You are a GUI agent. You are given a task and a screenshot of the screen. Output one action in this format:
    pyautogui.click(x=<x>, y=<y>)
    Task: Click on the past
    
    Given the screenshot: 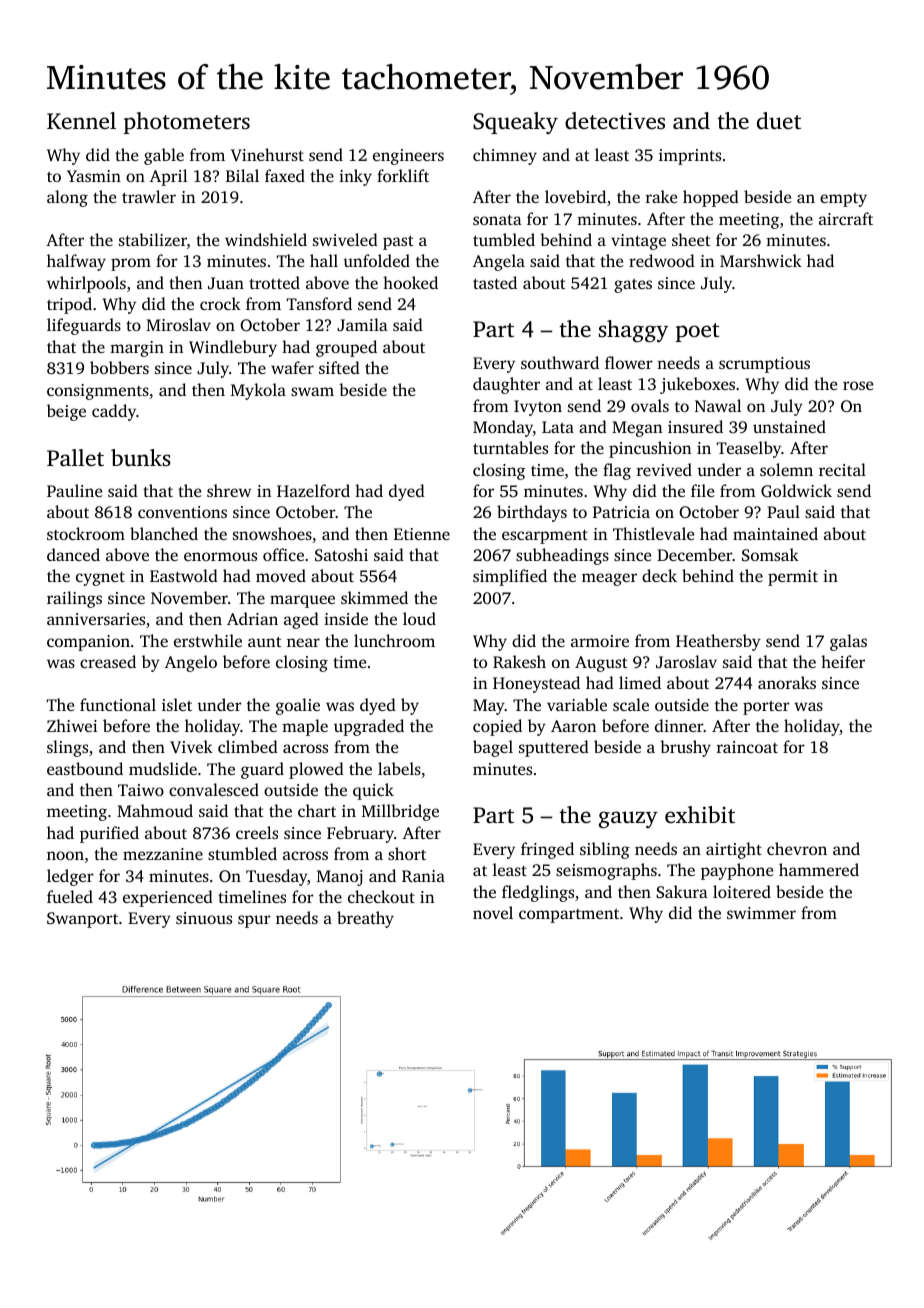 What is the action you would take?
    pyautogui.click(x=398, y=243)
